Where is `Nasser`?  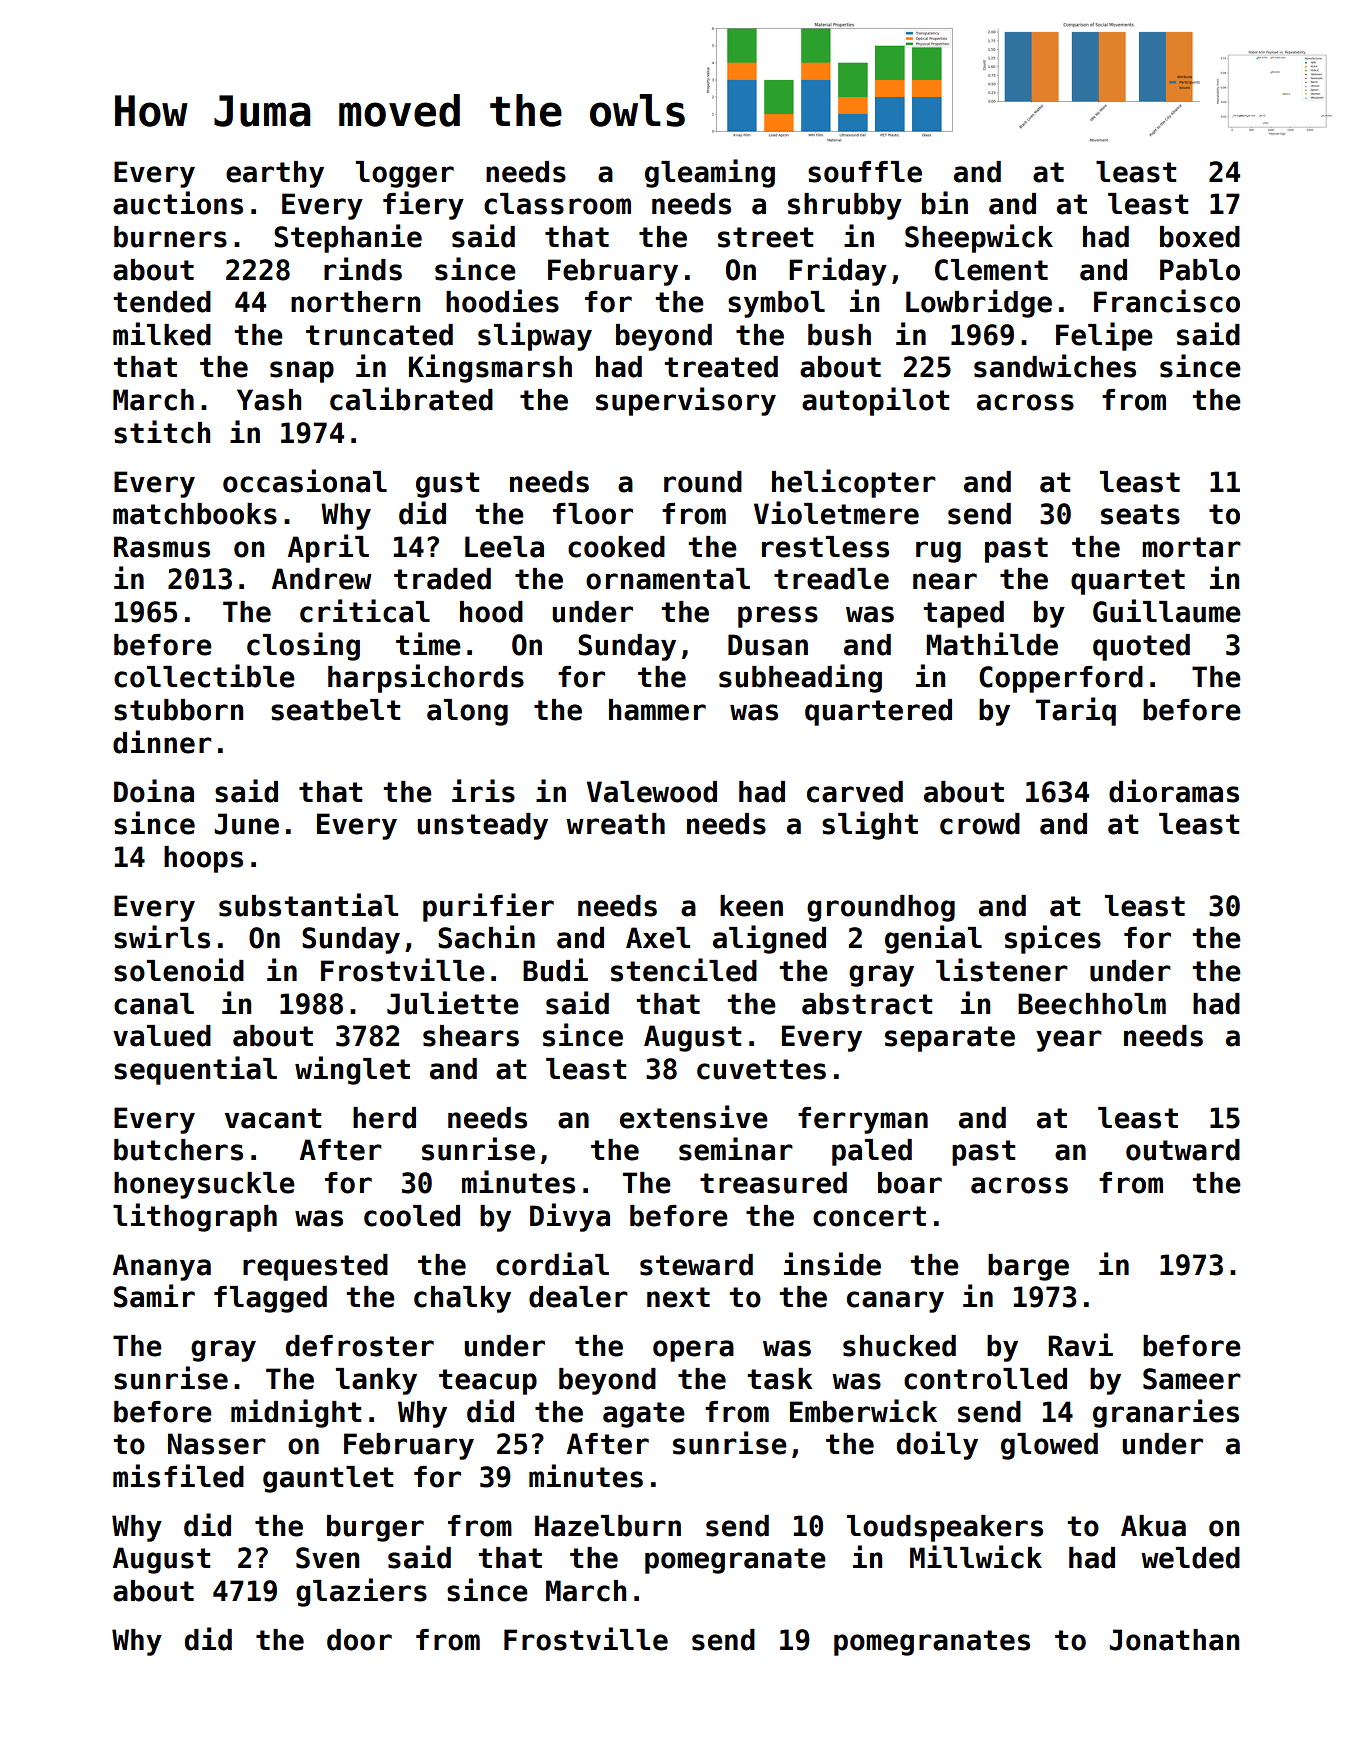
Nasser is located at coordinates (217, 1444).
